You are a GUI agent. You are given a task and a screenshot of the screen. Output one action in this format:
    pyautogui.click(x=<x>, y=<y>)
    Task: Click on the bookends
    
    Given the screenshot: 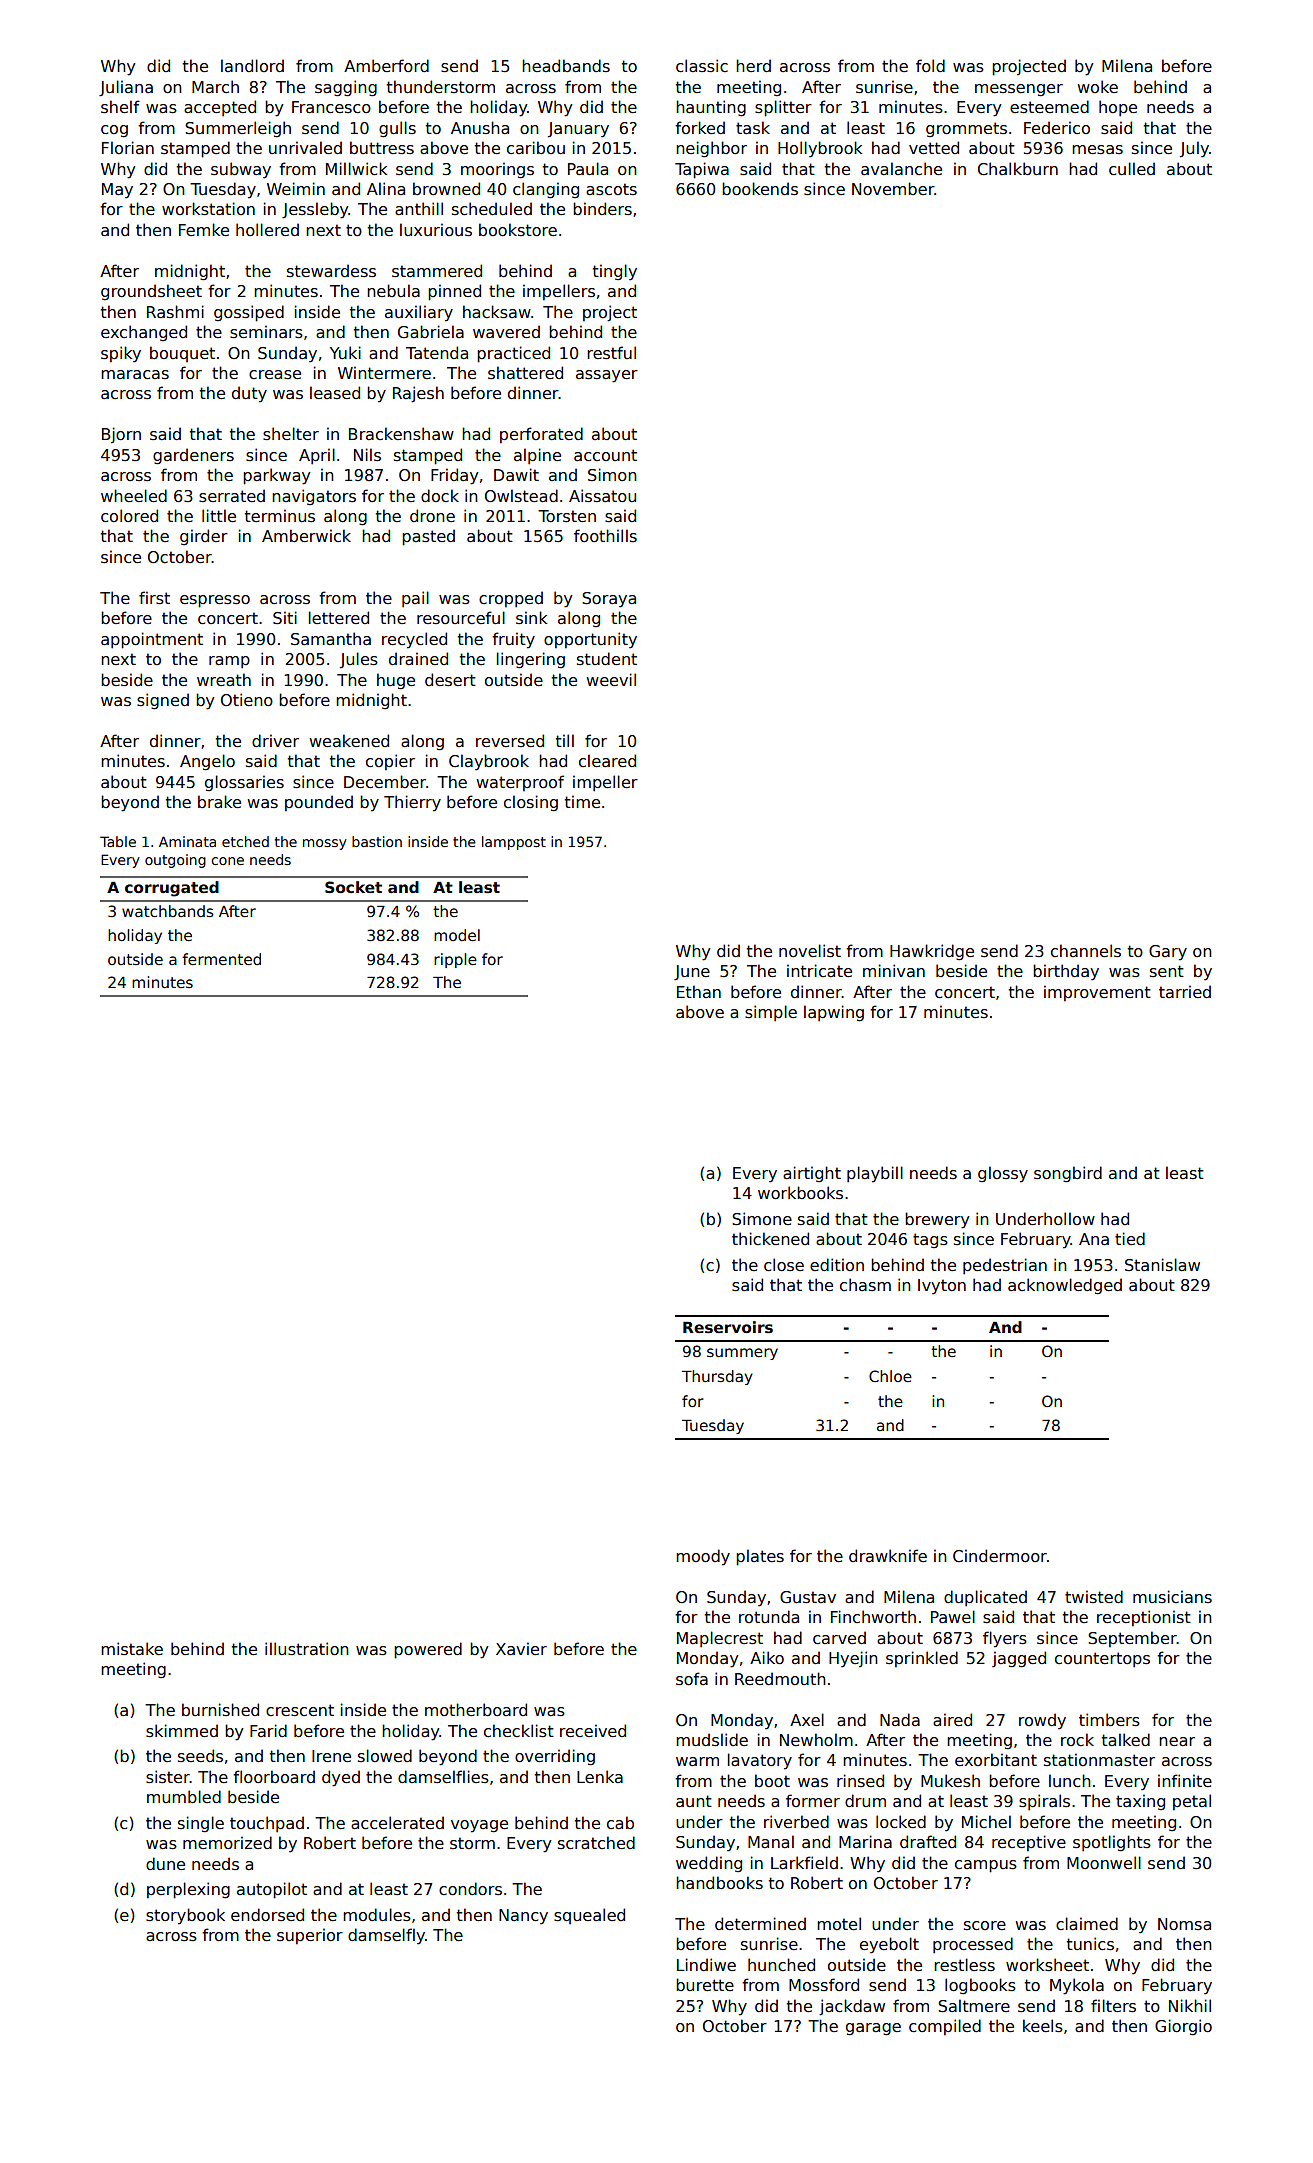 What is the action you would take?
    pyautogui.click(x=760, y=189)
